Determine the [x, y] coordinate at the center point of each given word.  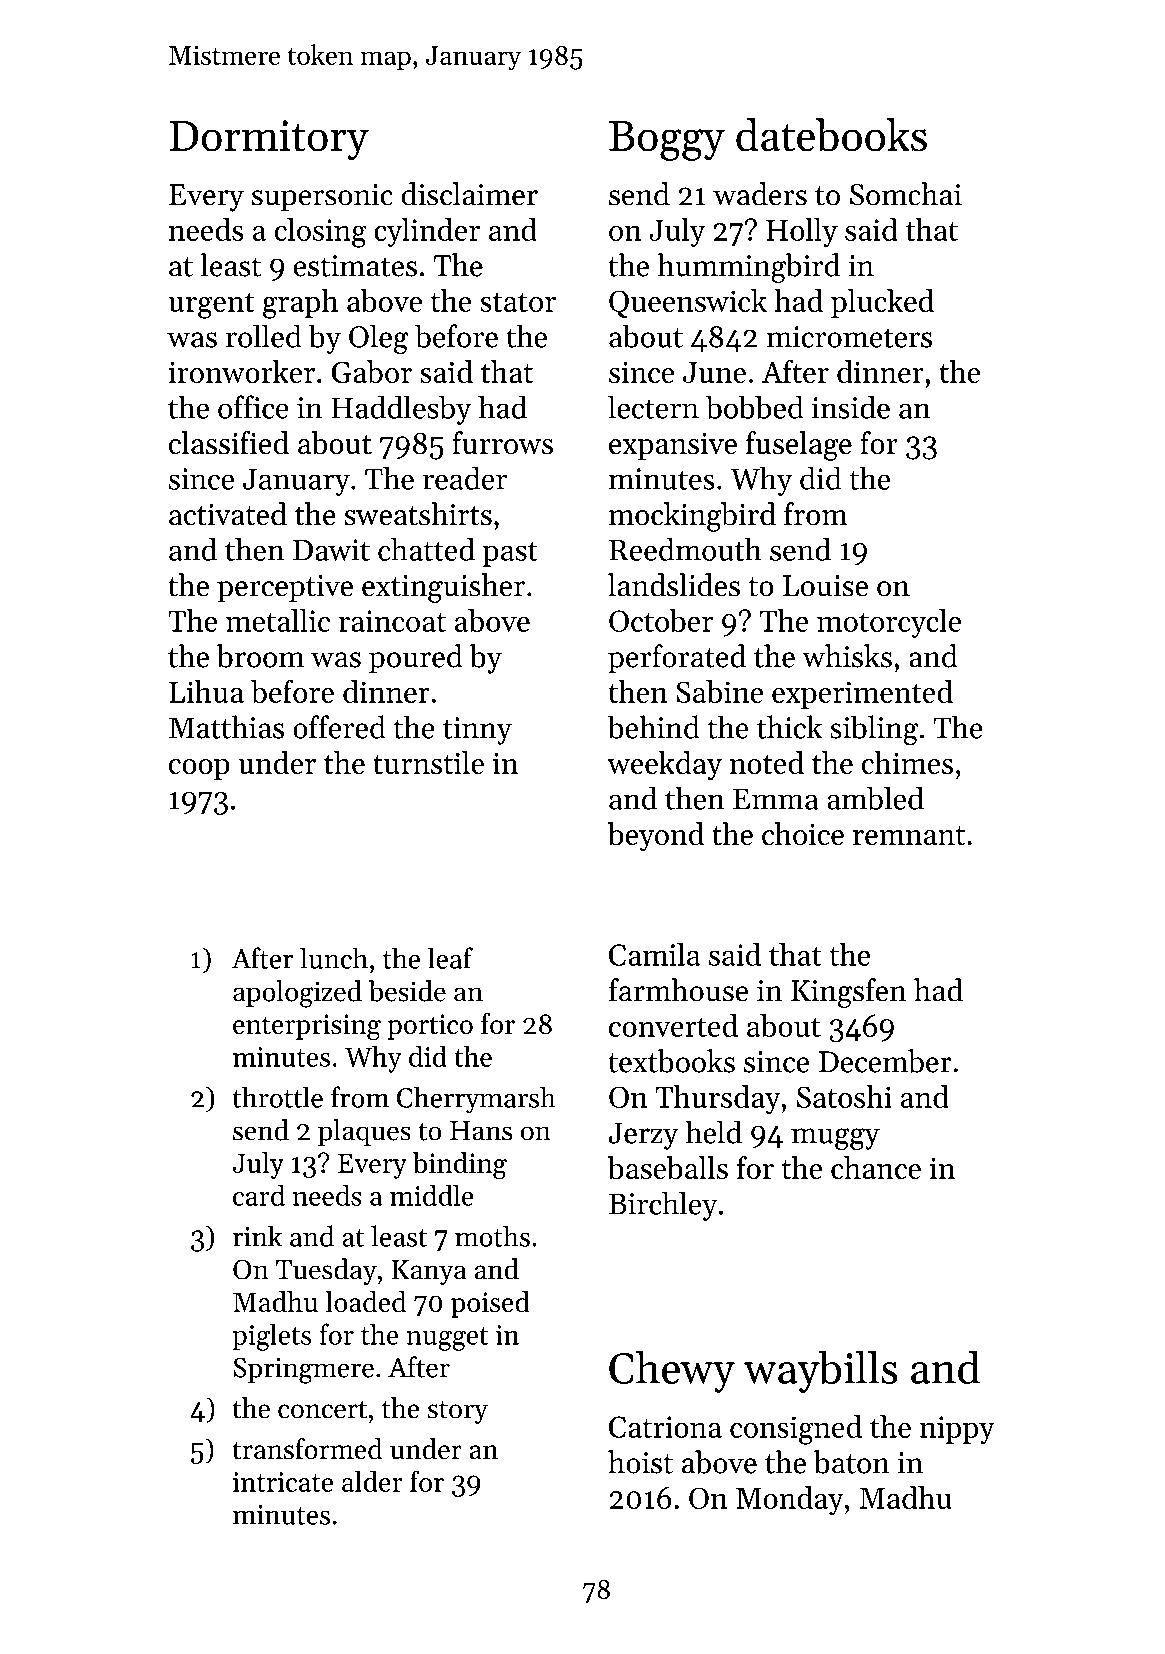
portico [430, 1027]
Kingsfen [849, 993]
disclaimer [470, 194]
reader [465, 478]
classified [229, 443]
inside [851, 407]
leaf [450, 958]
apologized [297, 994]
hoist [640, 1462]
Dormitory [269, 140]
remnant [909, 836]
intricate [283, 1482]
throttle [277, 1097]
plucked [882, 303]
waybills [820, 1371]
